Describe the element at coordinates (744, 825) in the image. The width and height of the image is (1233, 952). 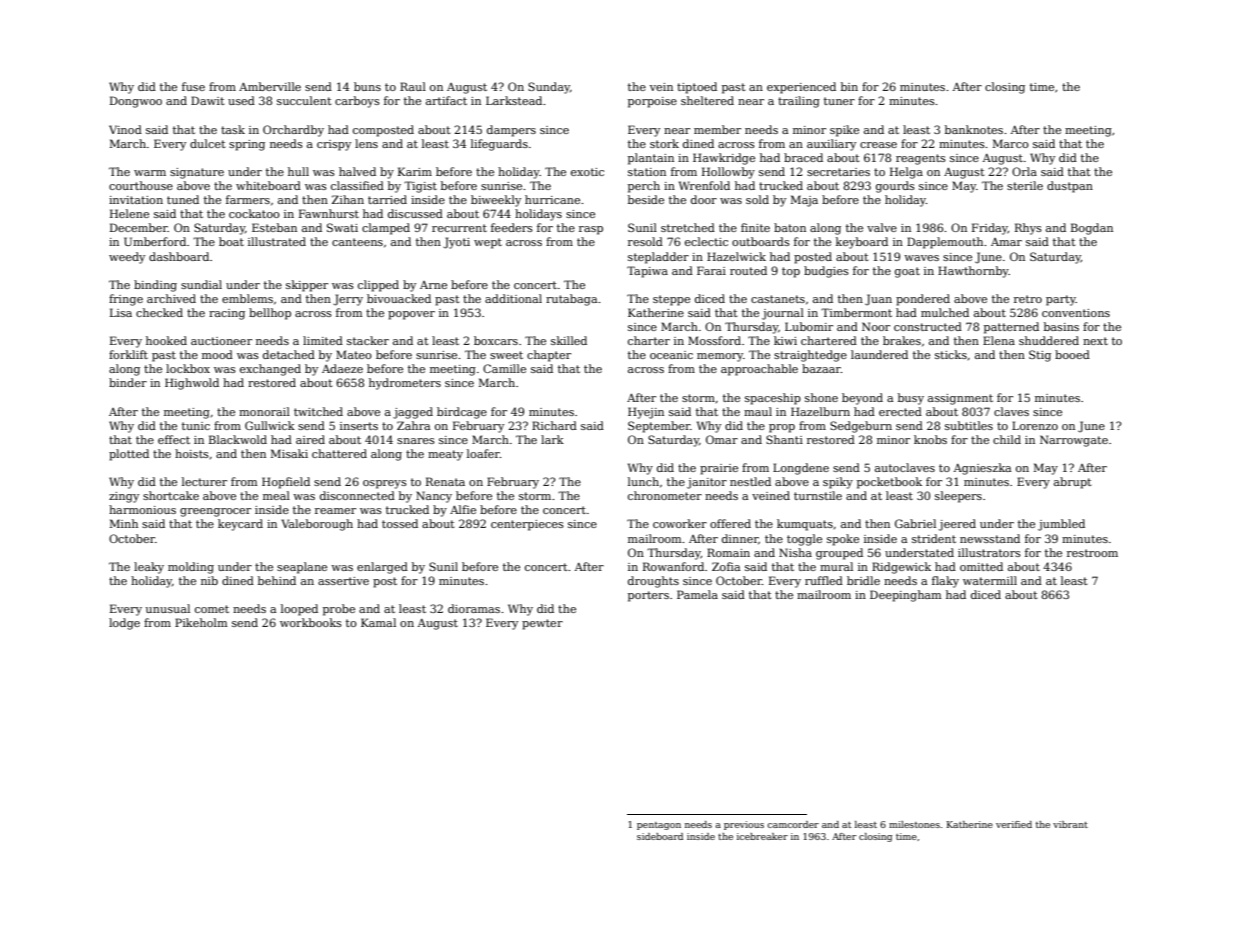
I see `previous` at that location.
